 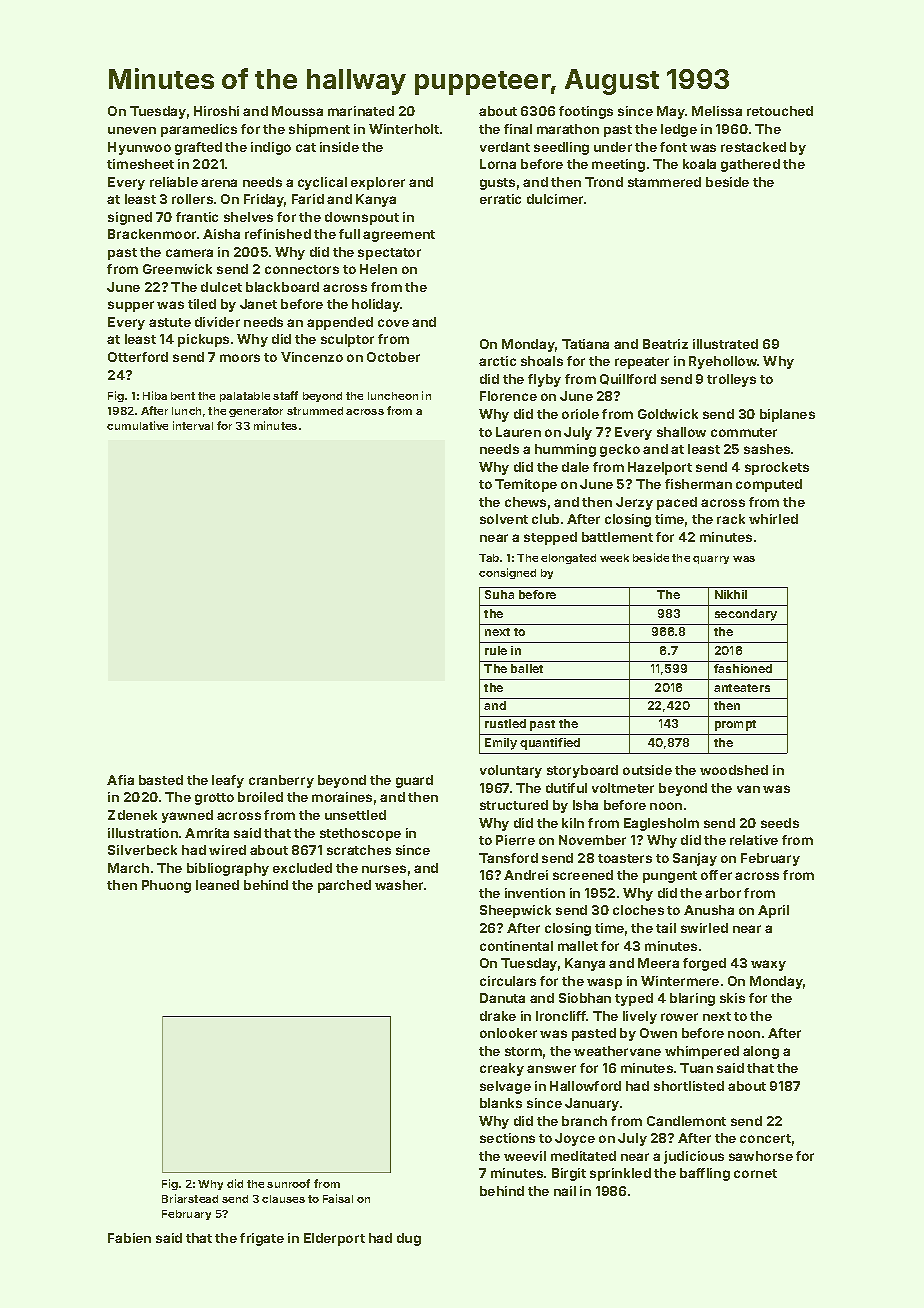 I want to click on cranberry, so click(x=281, y=781).
